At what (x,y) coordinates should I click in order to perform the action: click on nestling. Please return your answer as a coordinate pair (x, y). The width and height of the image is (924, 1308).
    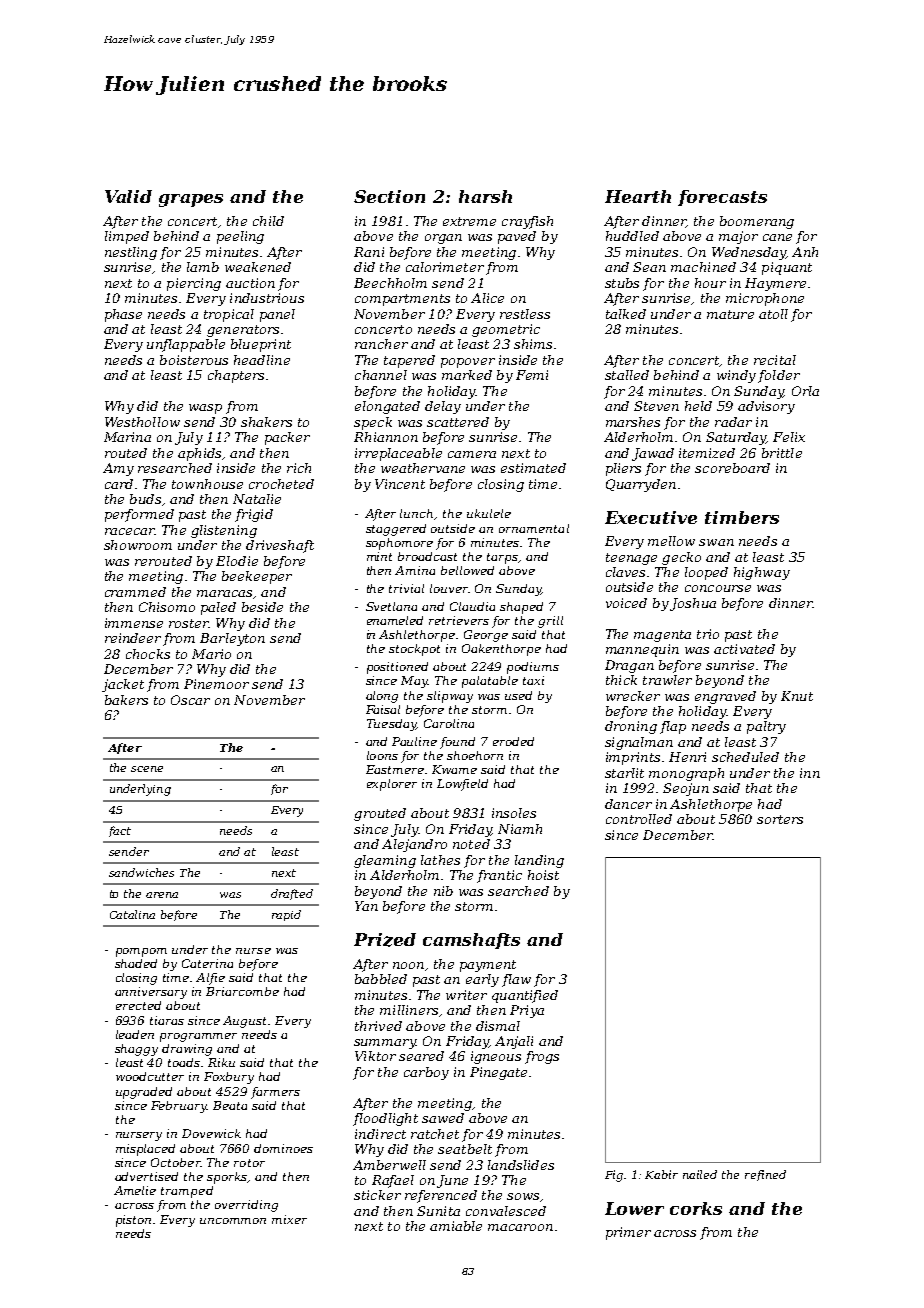
    Looking at the image, I should click on (131, 253).
